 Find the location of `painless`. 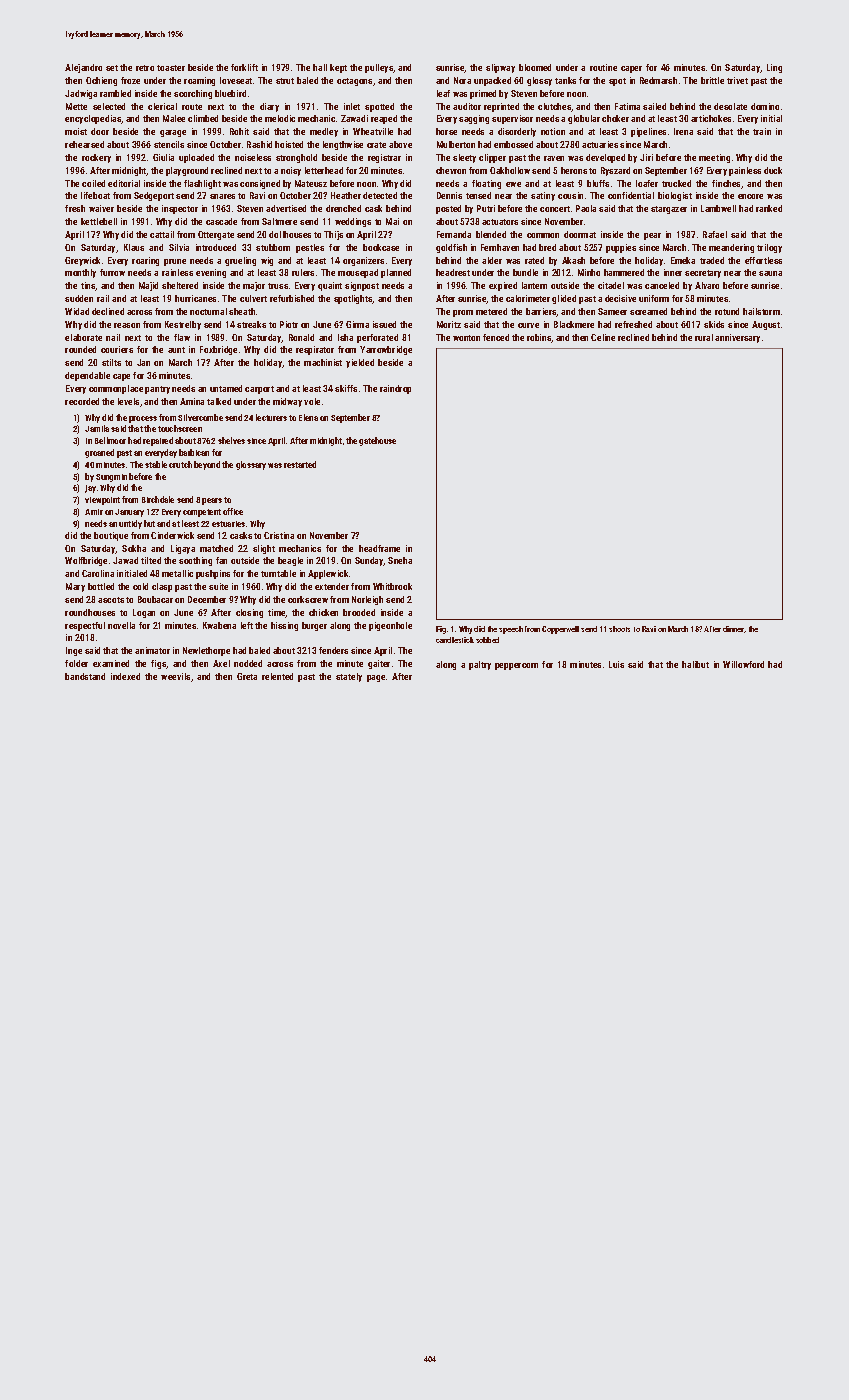

painless is located at coordinates (745, 171).
